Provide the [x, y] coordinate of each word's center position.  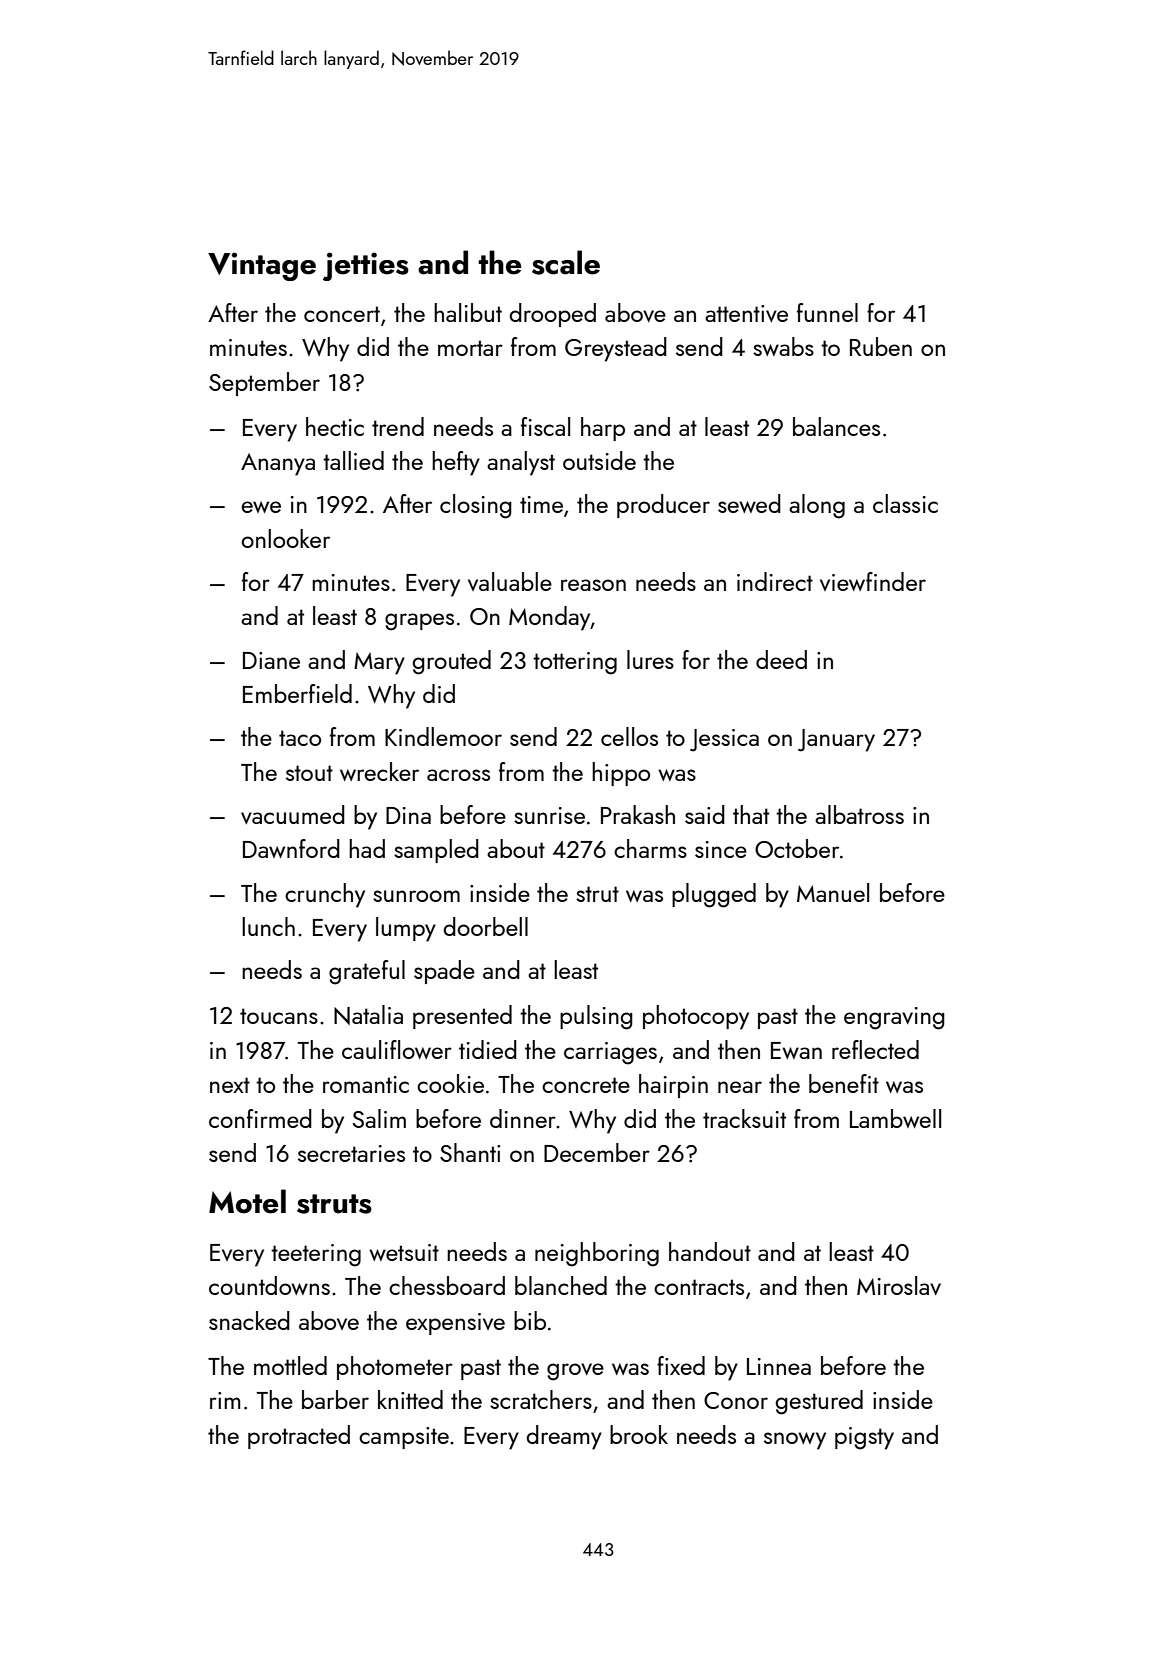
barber [335, 1399]
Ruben [881, 346]
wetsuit [404, 1252]
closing [476, 506]
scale [566, 262]
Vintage [262, 266]
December [597, 1152]
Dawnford [291, 848]
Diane [271, 660]
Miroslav [899, 1285]
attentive [746, 313]
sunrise [549, 815]
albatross [859, 814]
